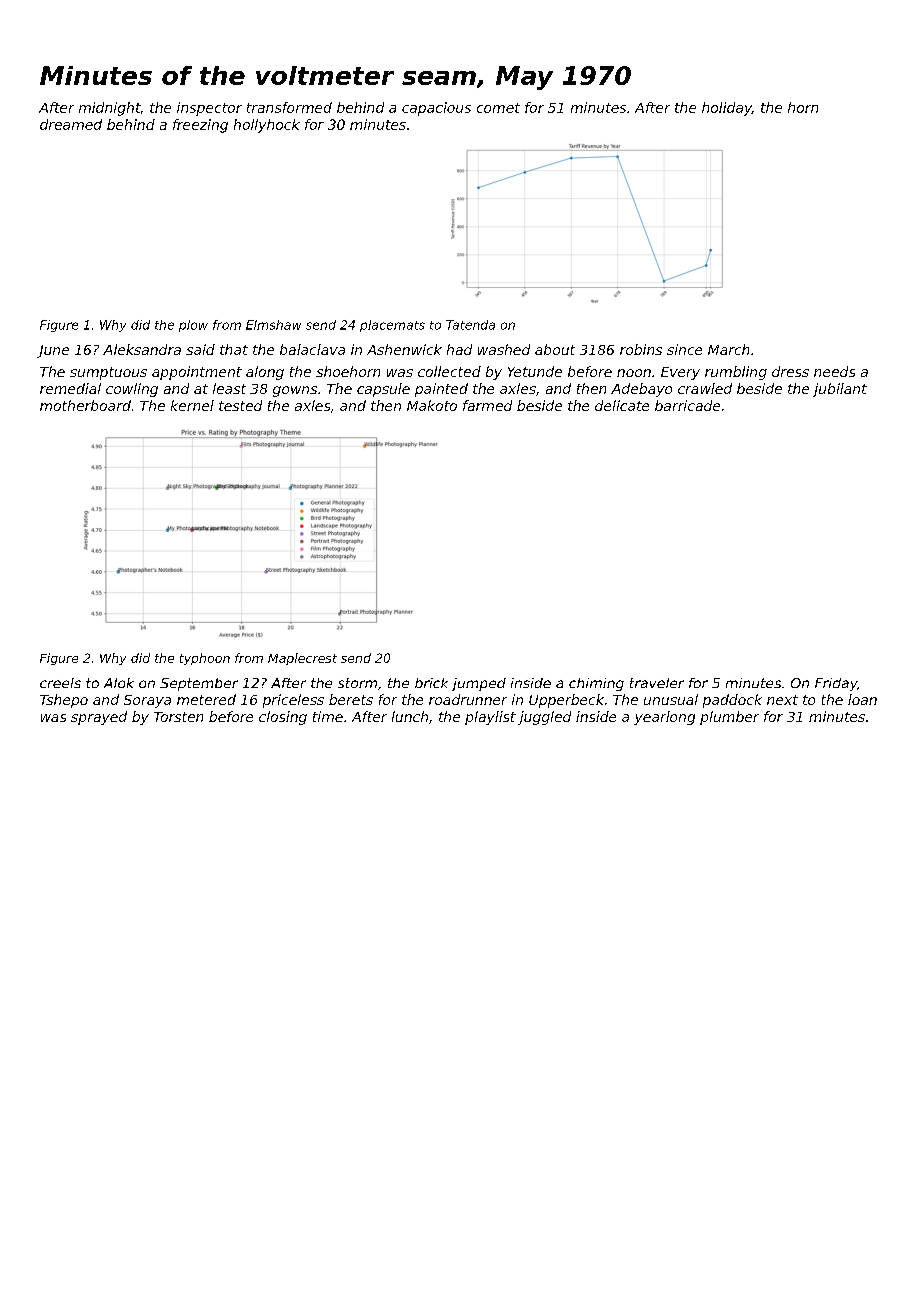 The width and height of the document is (924, 1308). What do you see at coordinates (727, 109) in the document?
I see `holiday` at bounding box center [727, 109].
